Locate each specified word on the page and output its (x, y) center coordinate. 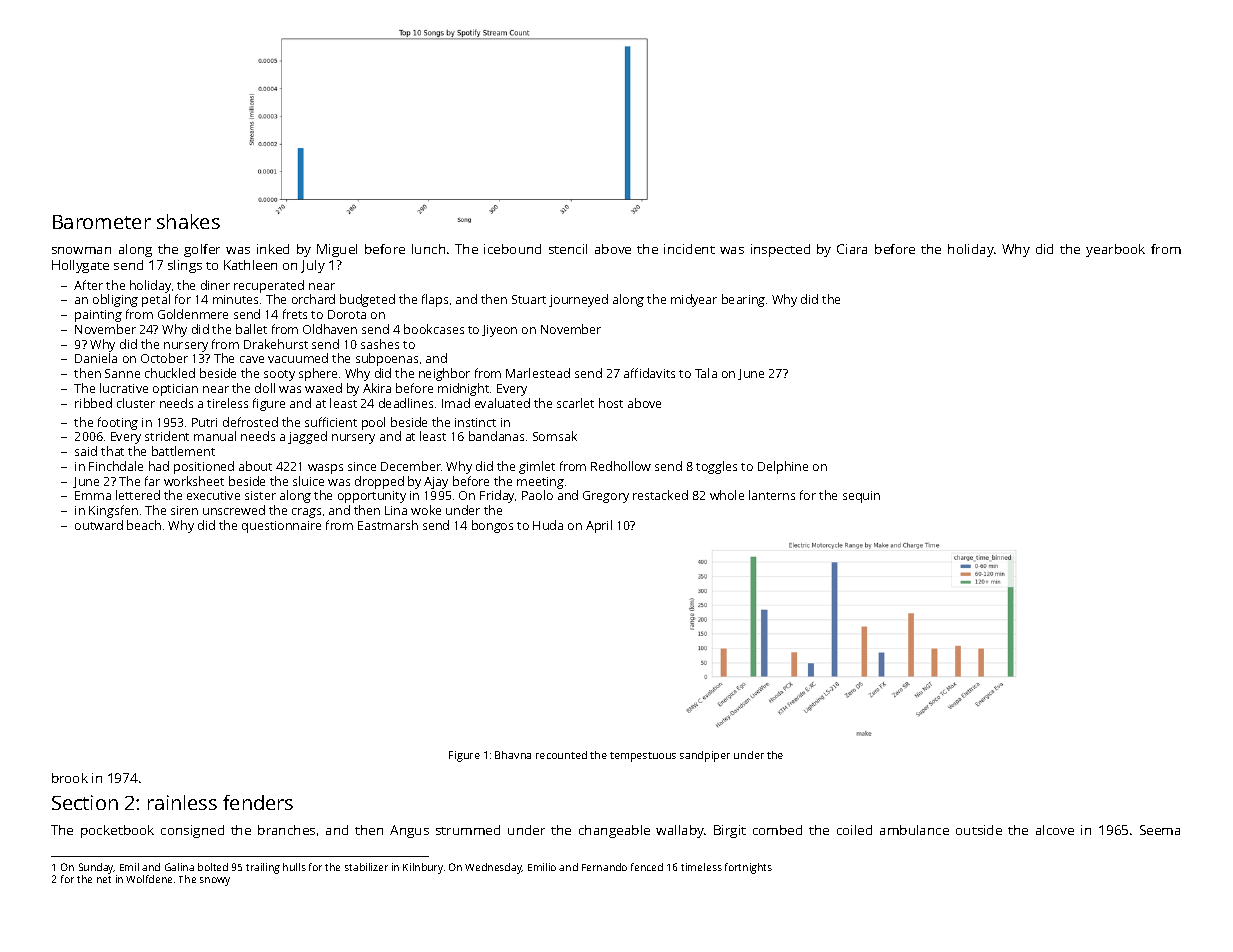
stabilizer (366, 867)
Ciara (852, 249)
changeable (614, 831)
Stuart (529, 299)
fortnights (748, 868)
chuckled (170, 373)
